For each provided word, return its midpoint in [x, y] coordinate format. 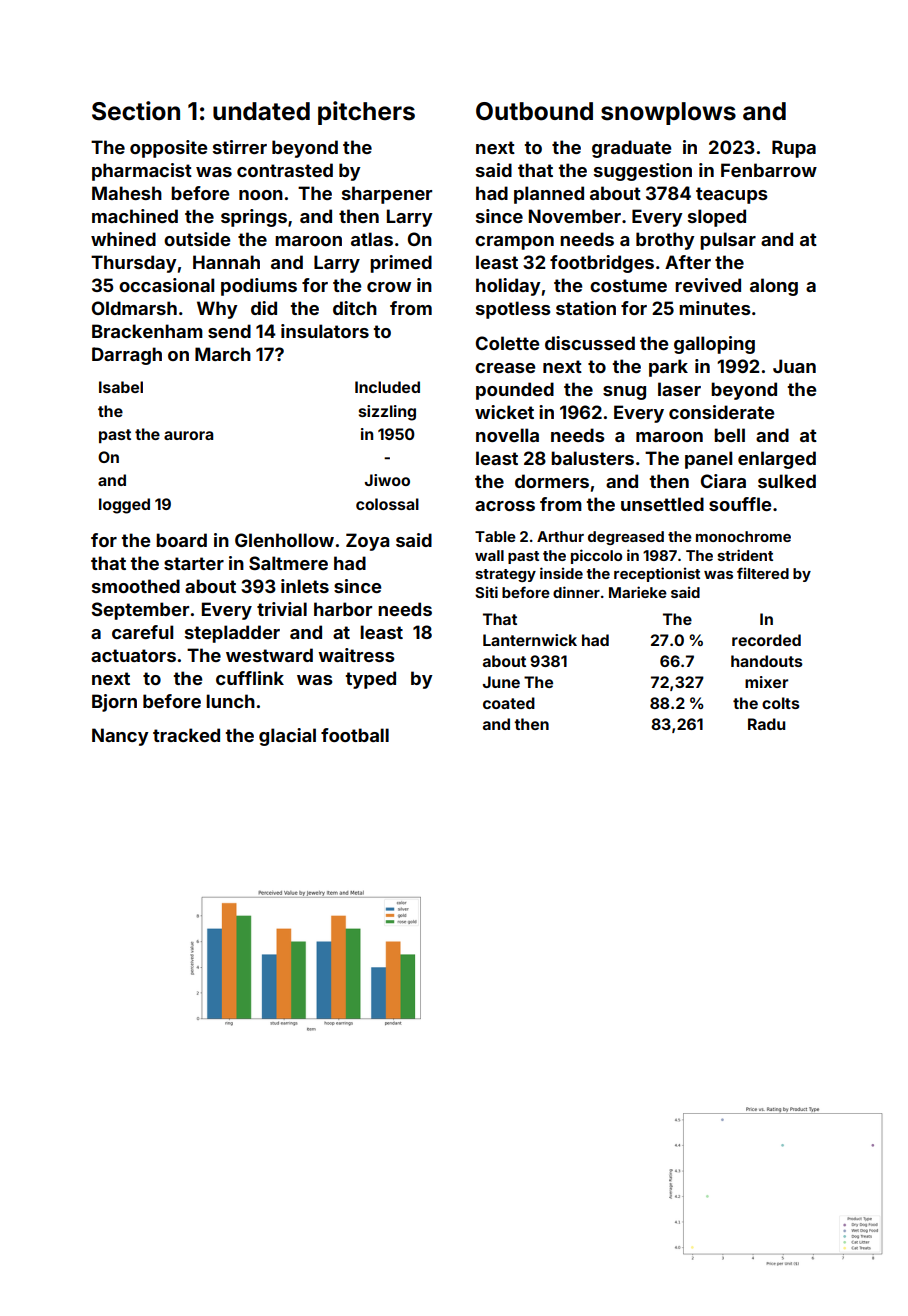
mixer [766, 682]
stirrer [240, 147]
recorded [766, 640]
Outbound [534, 111]
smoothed [136, 586]
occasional [166, 285]
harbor [343, 609]
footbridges [602, 264]
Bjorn [114, 703]
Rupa [794, 149]
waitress [356, 655]
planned [549, 195]
